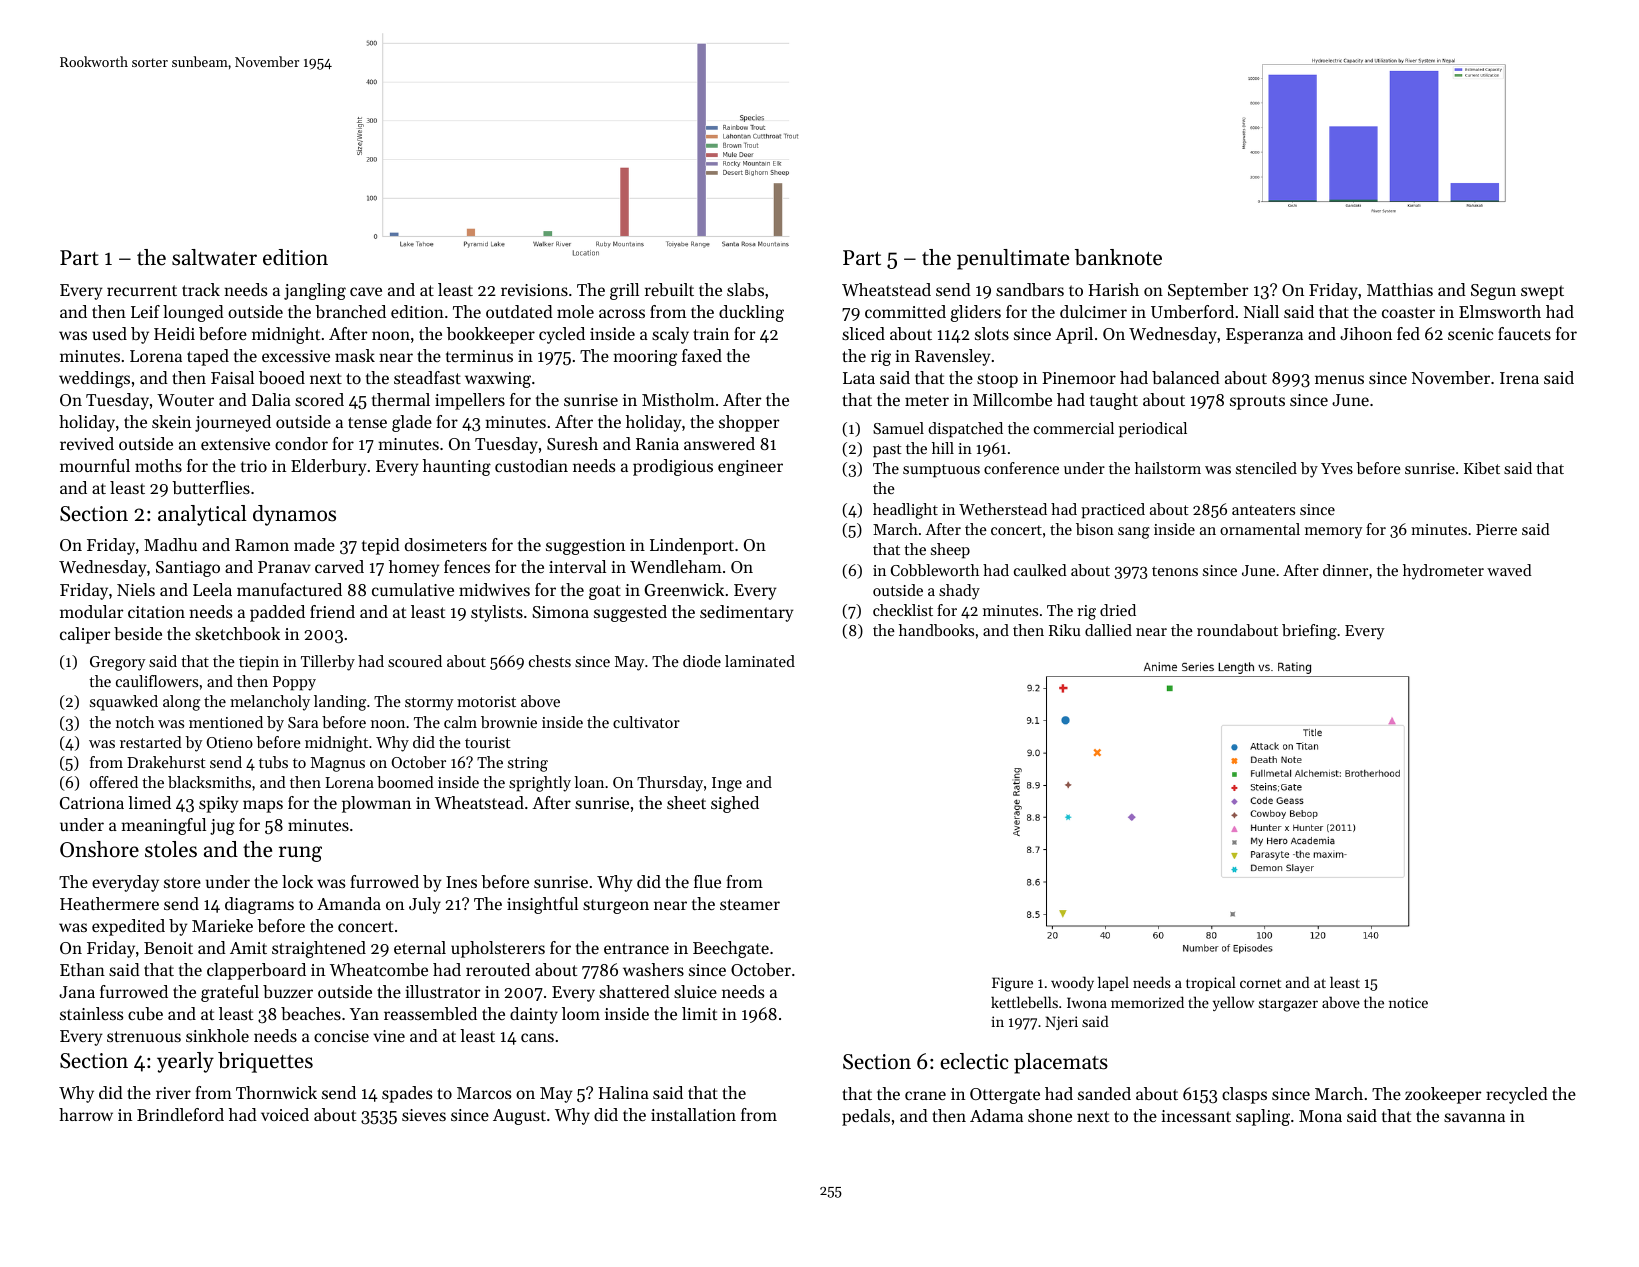 The height and width of the image is (1267, 1639). Describe the element at coordinates (711, 334) in the image. I see `train` at that location.
